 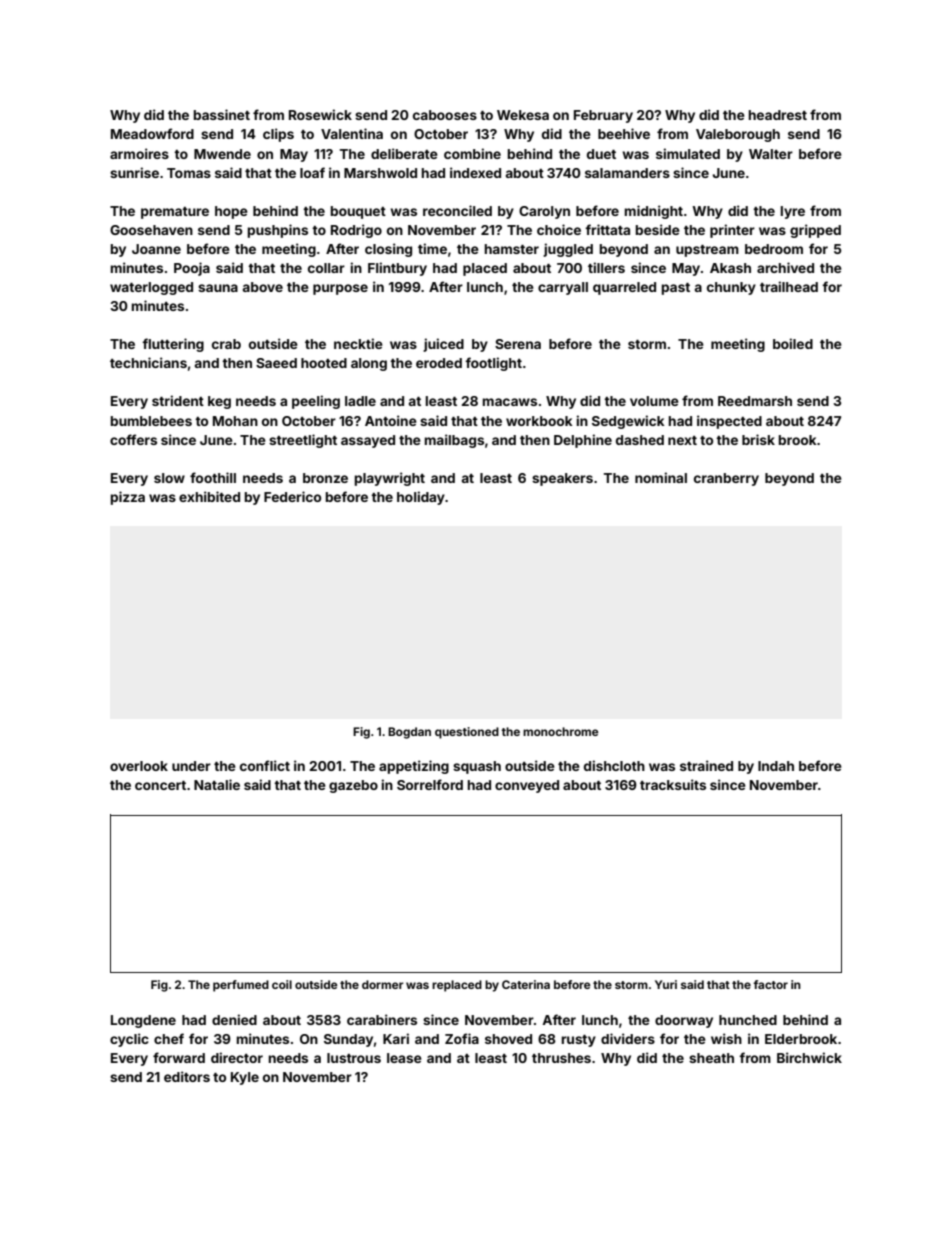 What do you see at coordinates (673, 784) in the document?
I see `tracksuits` at bounding box center [673, 784].
